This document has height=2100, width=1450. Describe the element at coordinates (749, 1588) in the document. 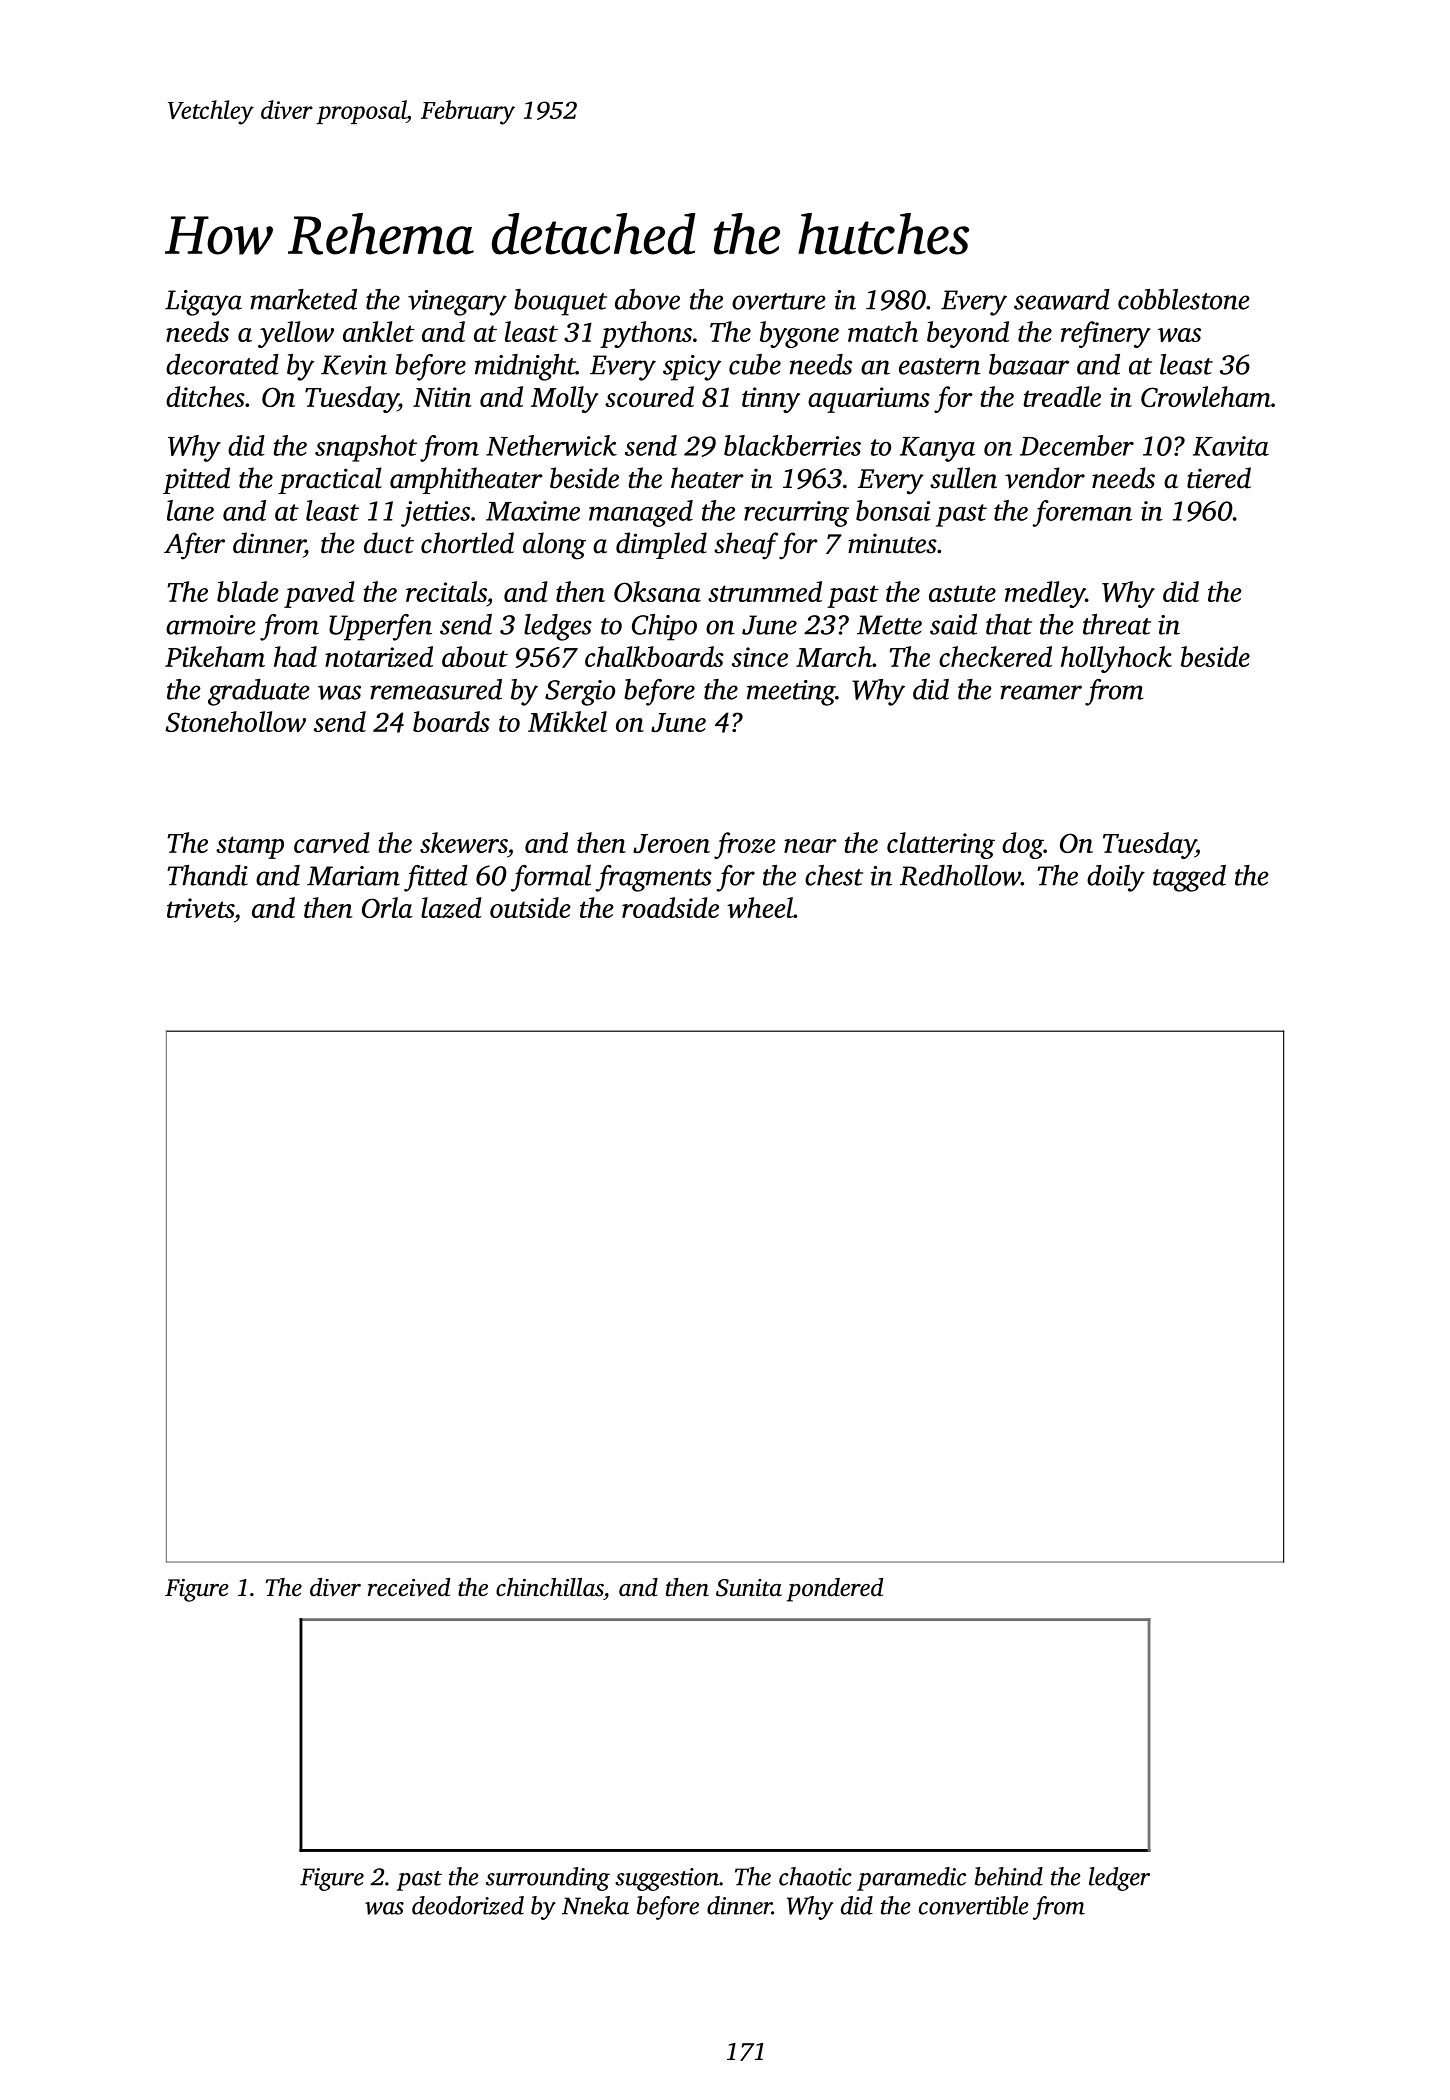

I see `Sunita` at that location.
